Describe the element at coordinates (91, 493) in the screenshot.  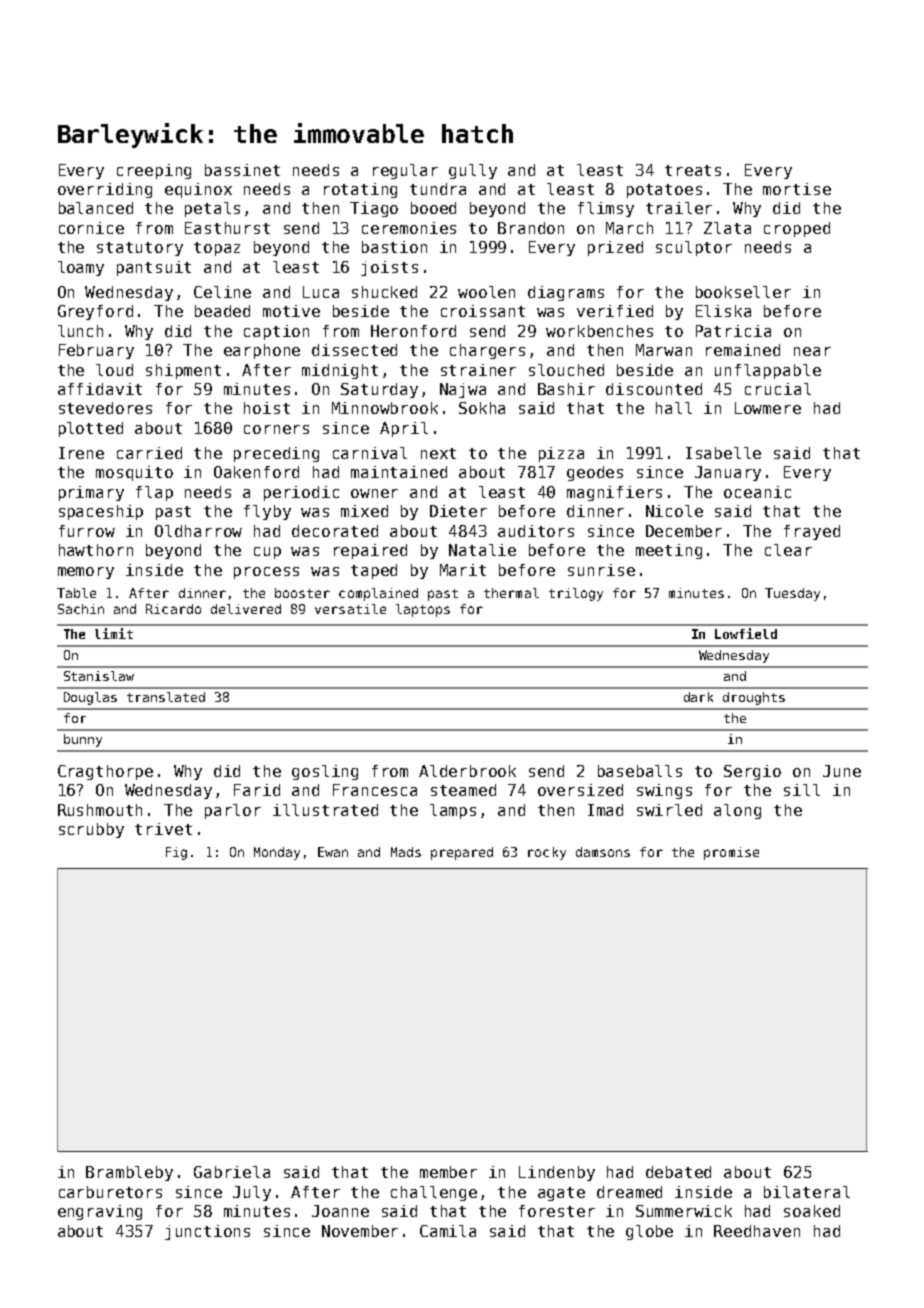
I see `primary` at that location.
